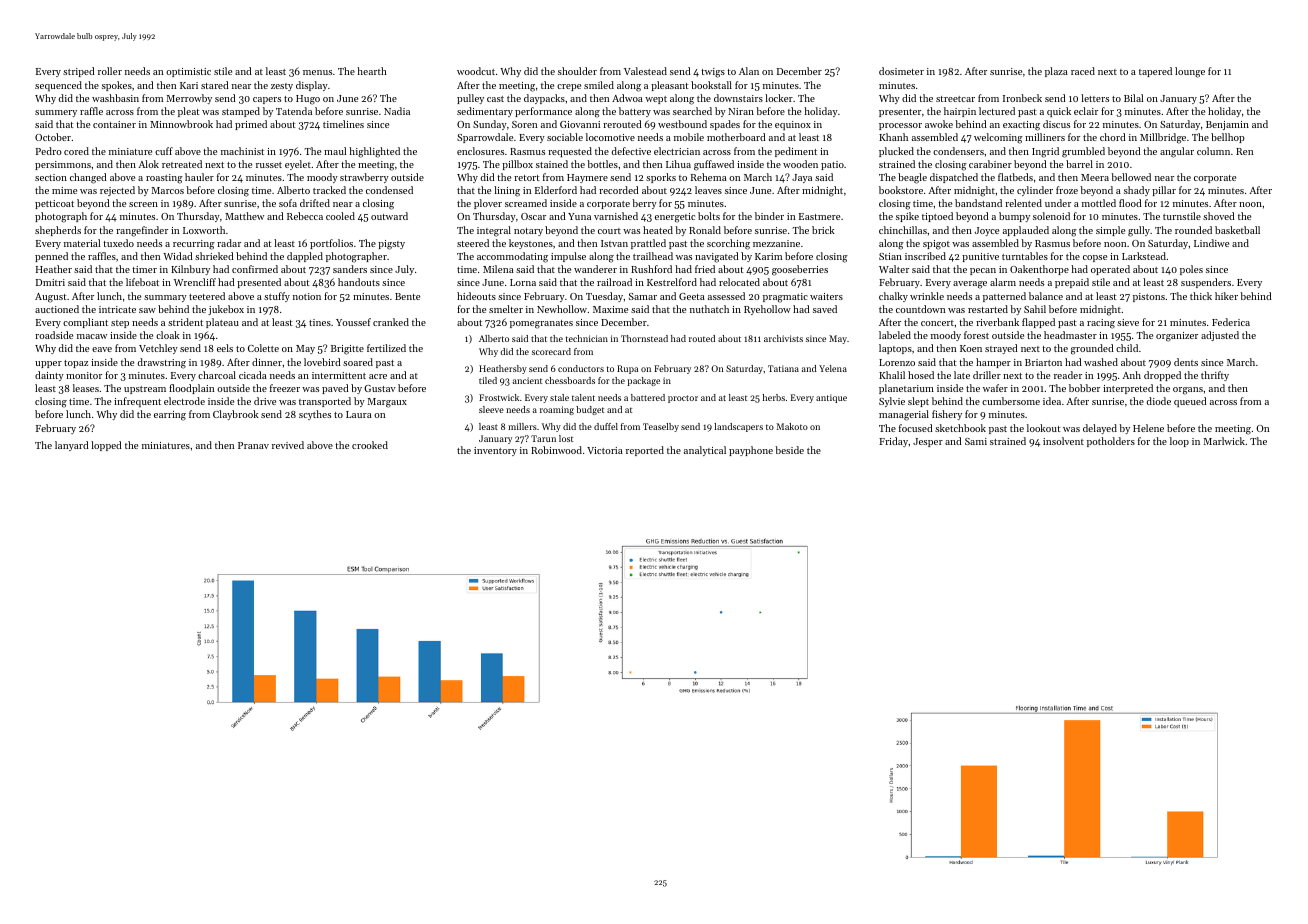  I want to click on Stian, so click(890, 256).
